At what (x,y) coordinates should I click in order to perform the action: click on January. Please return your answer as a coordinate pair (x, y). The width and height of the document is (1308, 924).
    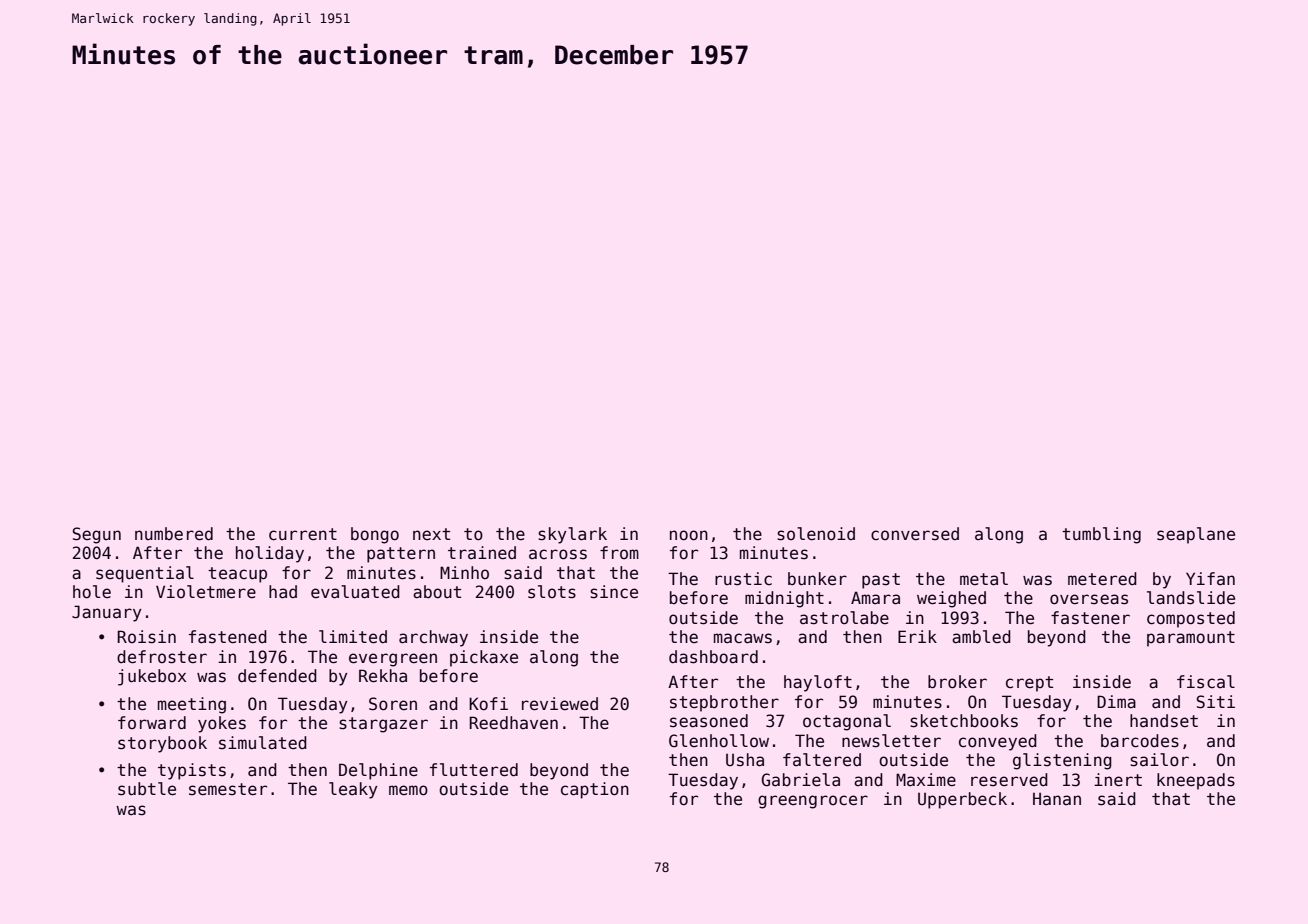
    Looking at the image, I should click on (107, 613).
